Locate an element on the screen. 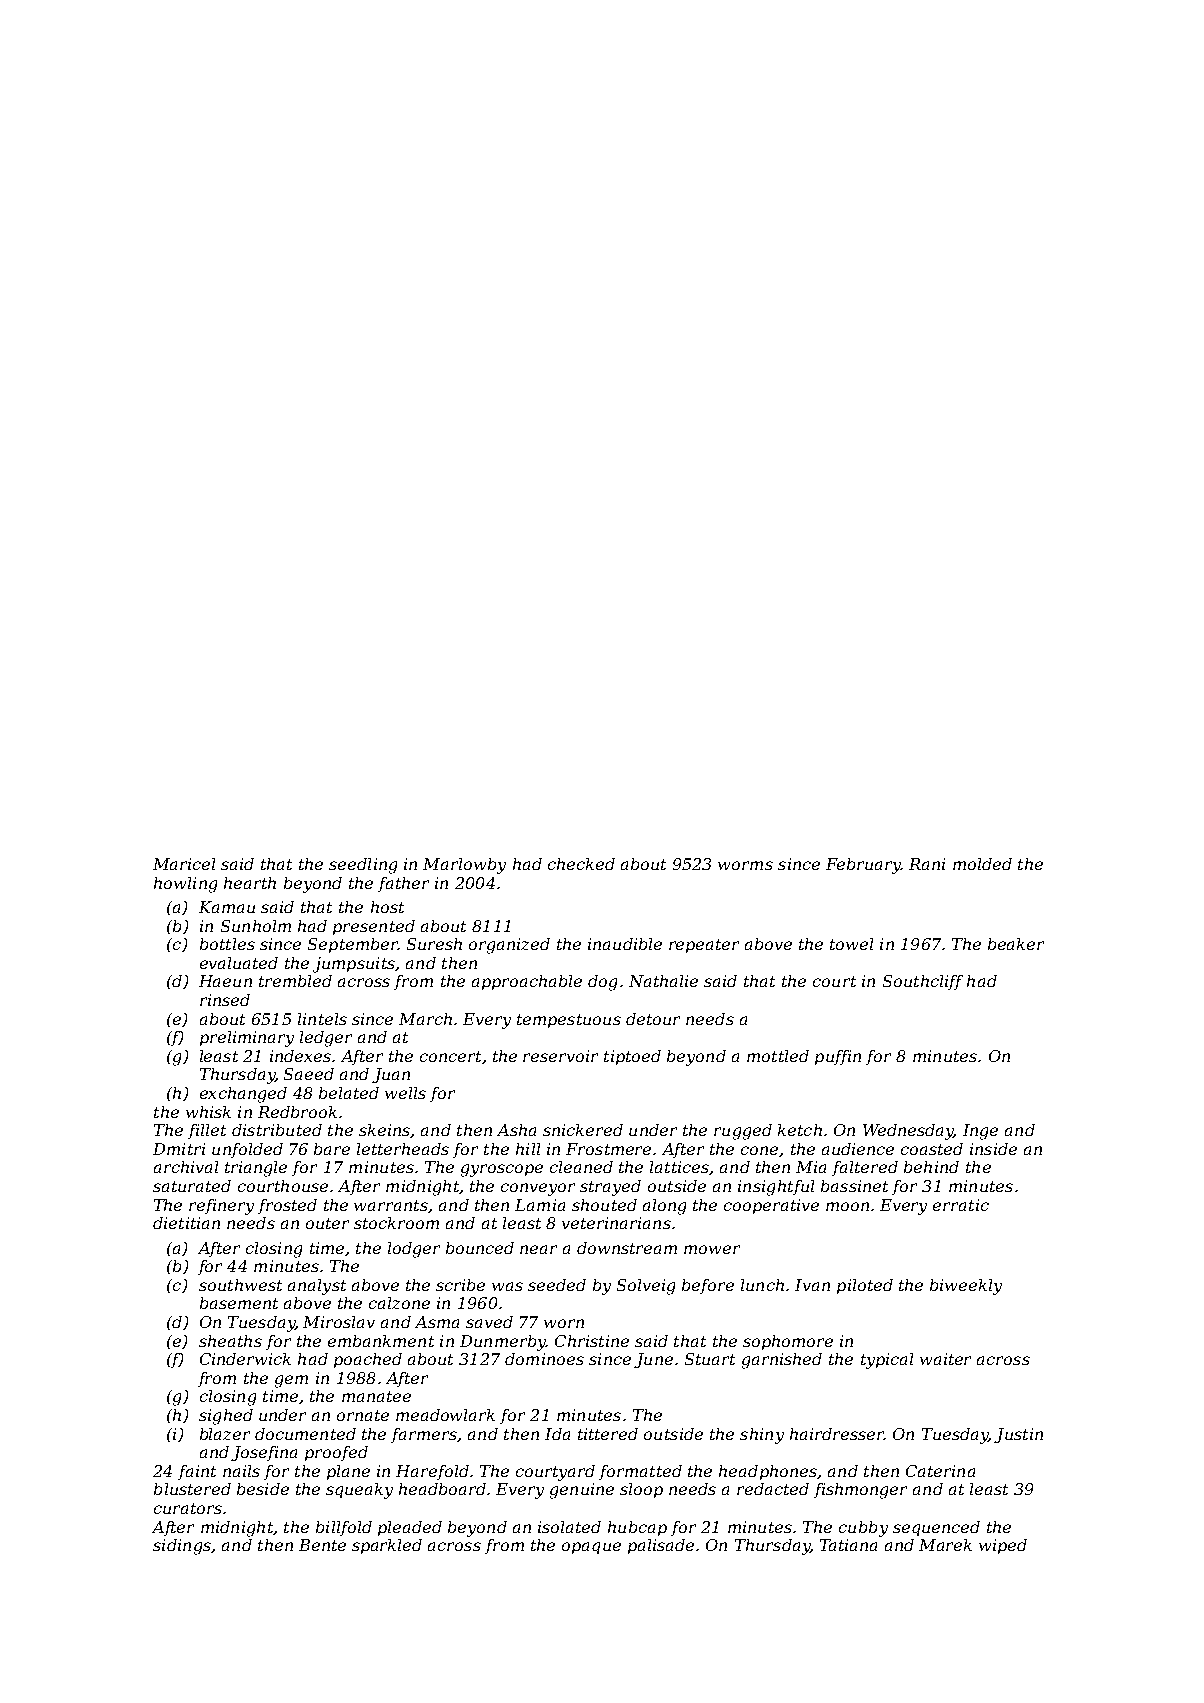 Image resolution: width=1204 pixels, height=1703 pixels. sidings is located at coordinates (182, 1547).
